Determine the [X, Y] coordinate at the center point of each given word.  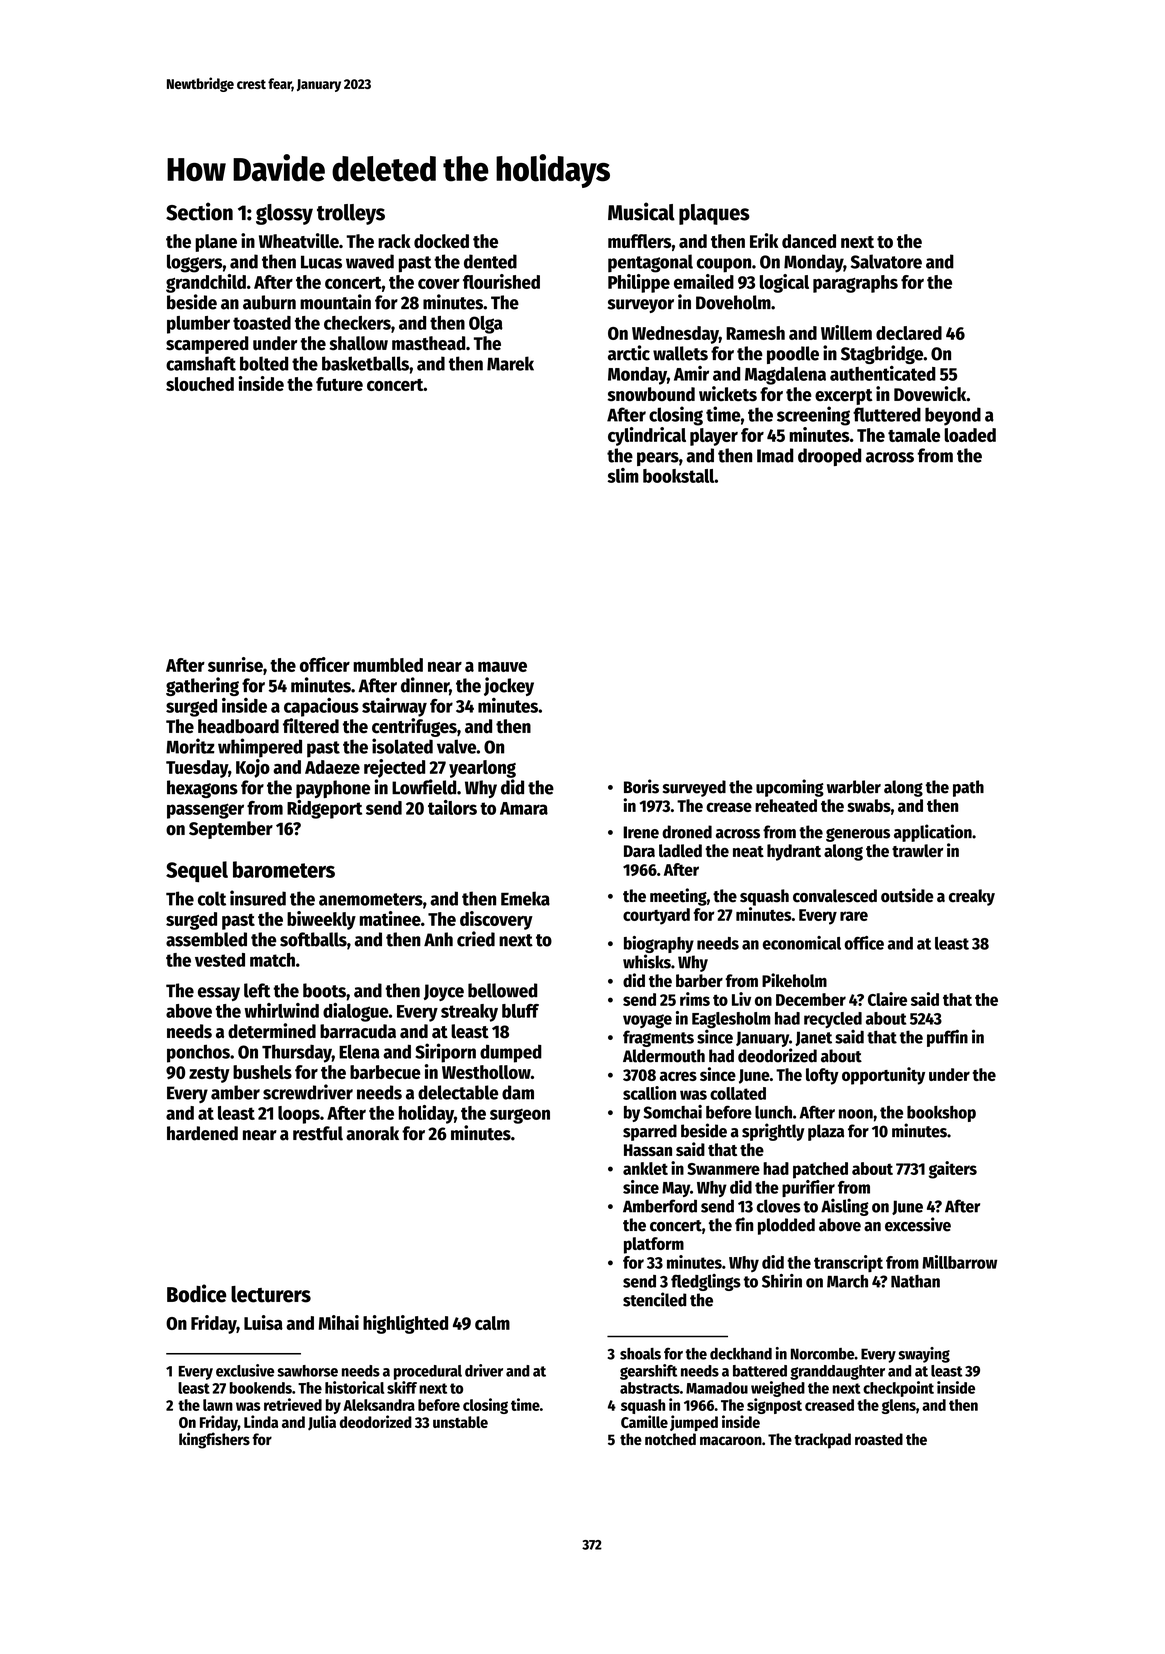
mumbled [388, 665]
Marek [510, 363]
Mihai [339, 1322]
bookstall [678, 476]
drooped [829, 457]
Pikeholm [794, 980]
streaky [469, 1013]
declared [909, 333]
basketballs [365, 363]
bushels [262, 1072]
